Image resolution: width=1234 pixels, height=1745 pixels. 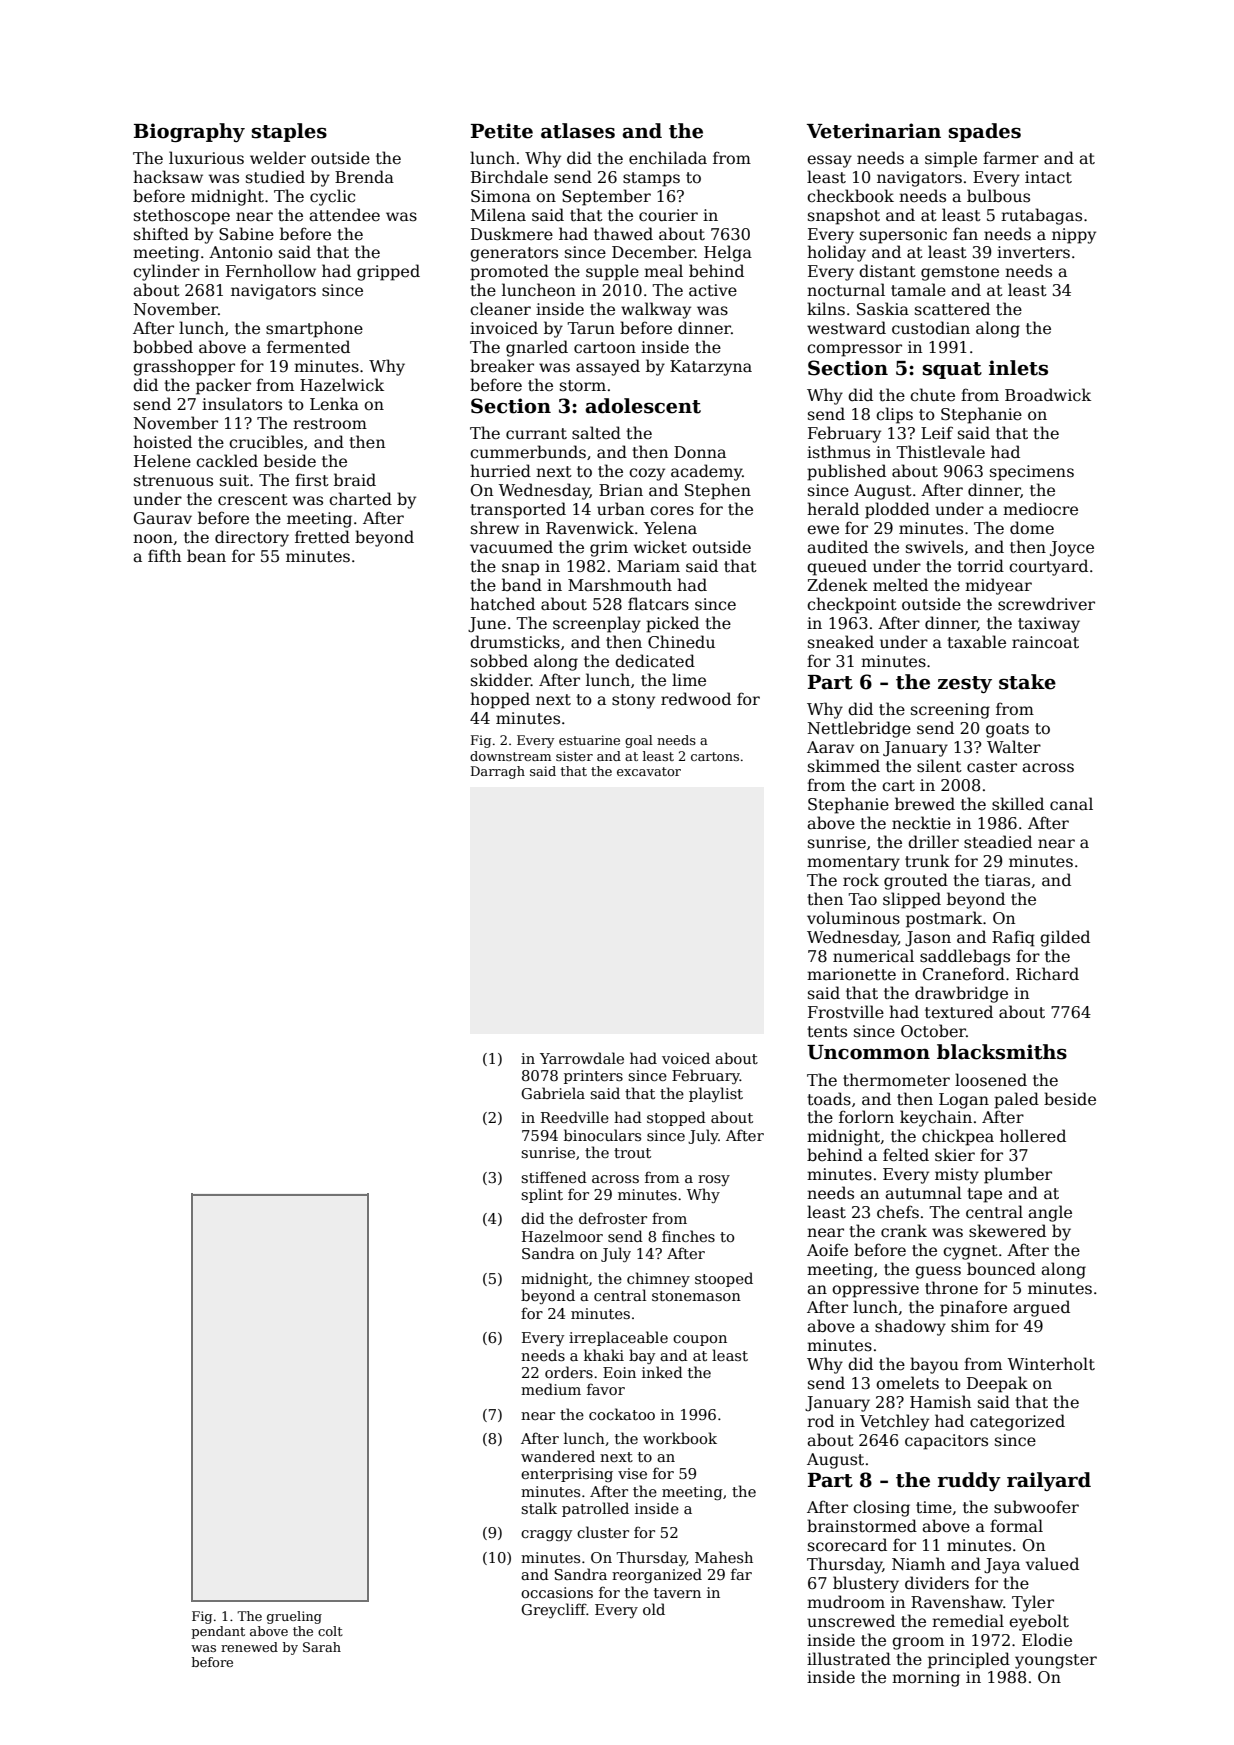 What do you see at coordinates (820, 1421) in the page?
I see `rod` at bounding box center [820, 1421].
